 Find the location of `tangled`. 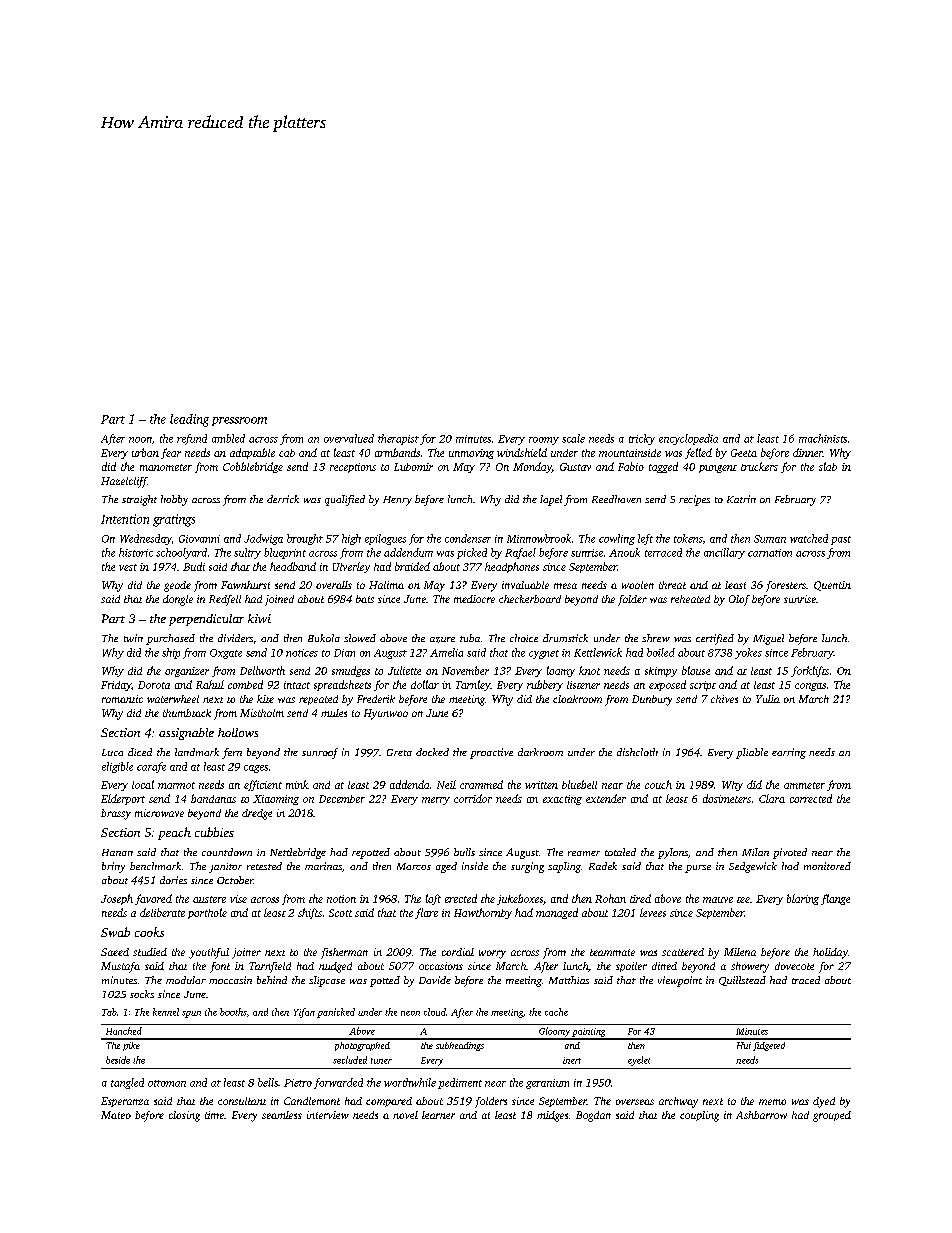

tangled is located at coordinates (127, 1083).
